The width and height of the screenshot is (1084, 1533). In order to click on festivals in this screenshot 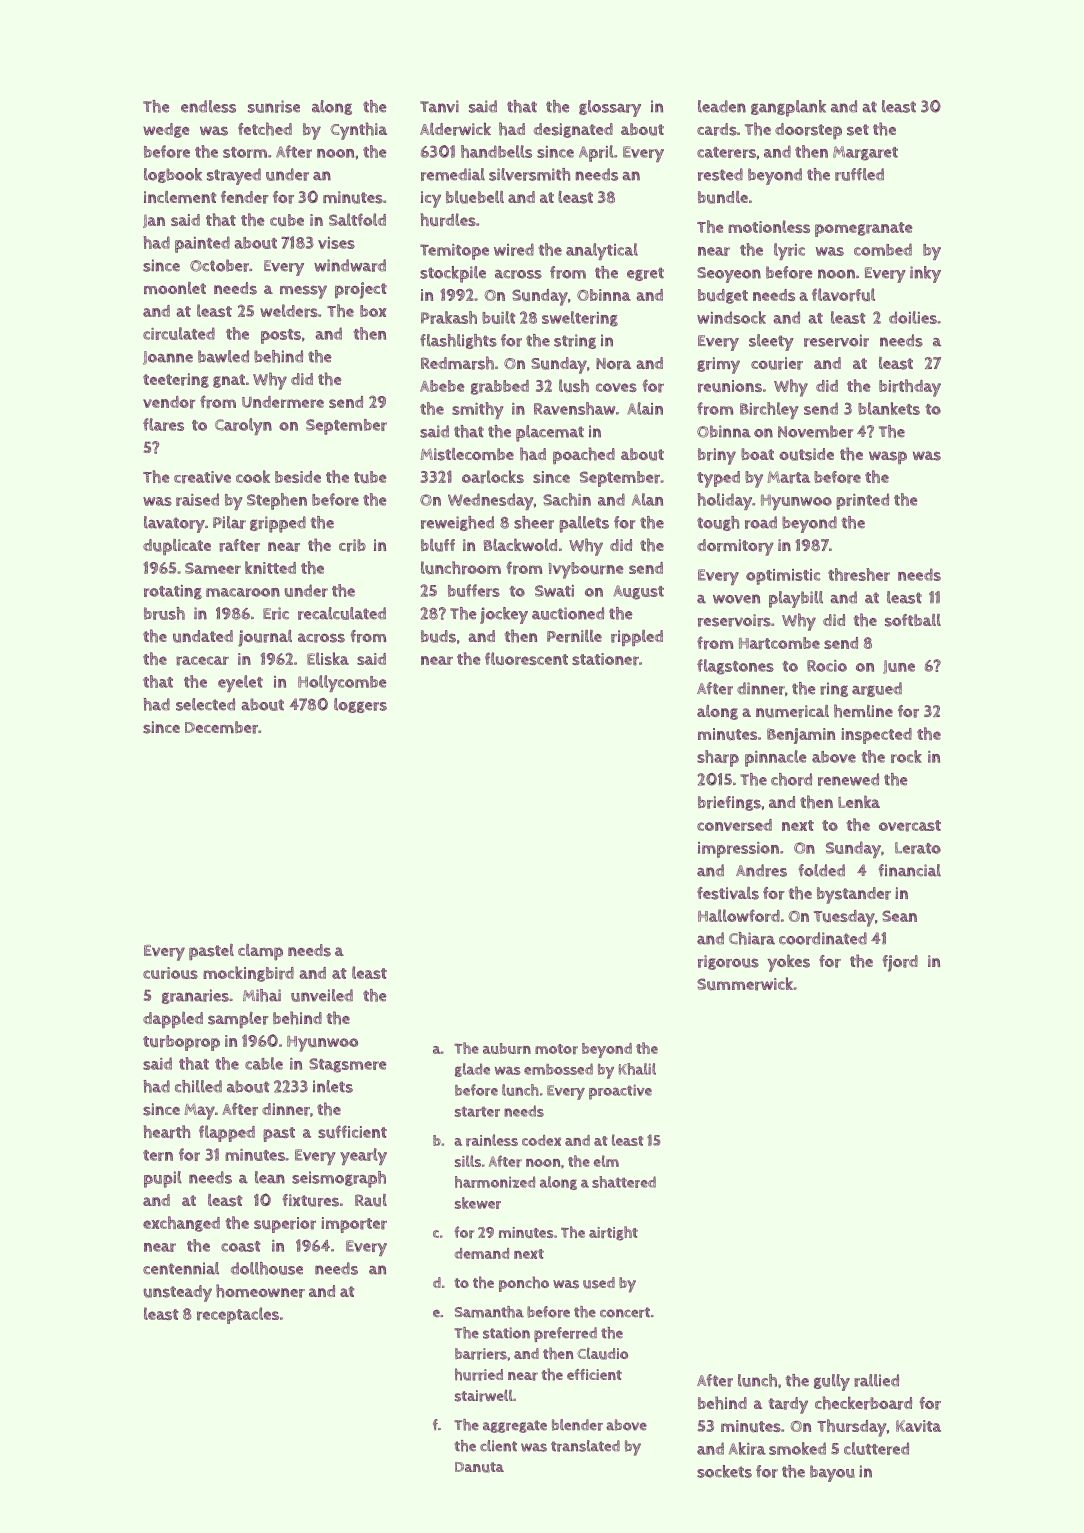, I will do `click(728, 893)`.
